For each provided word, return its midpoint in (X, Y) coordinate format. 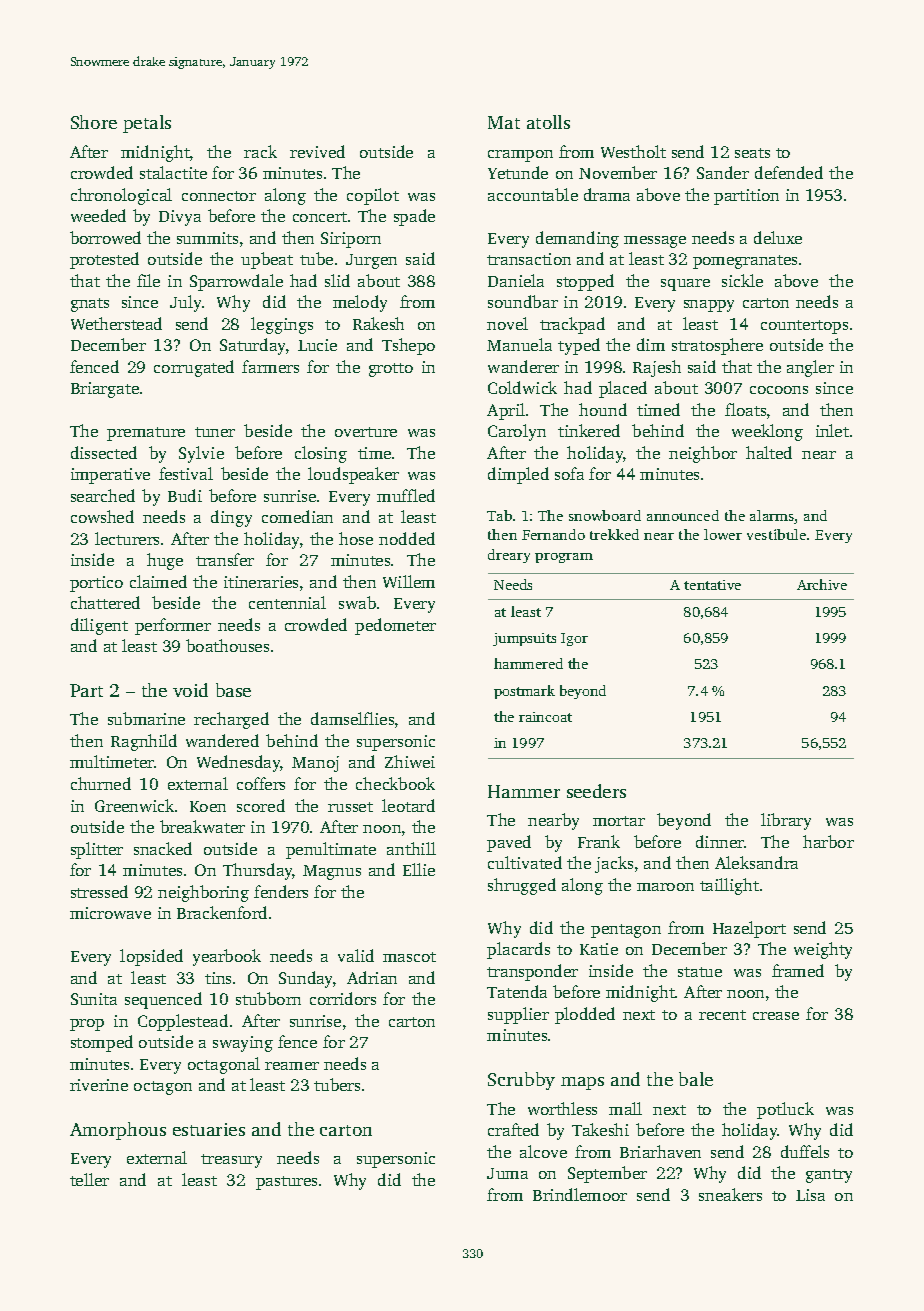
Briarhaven (660, 1151)
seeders (596, 791)
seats (752, 153)
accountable (533, 194)
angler (810, 368)
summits (207, 238)
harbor (828, 841)
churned (101, 783)
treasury (231, 1161)
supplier (518, 1015)
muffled (406, 495)
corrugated (194, 368)
